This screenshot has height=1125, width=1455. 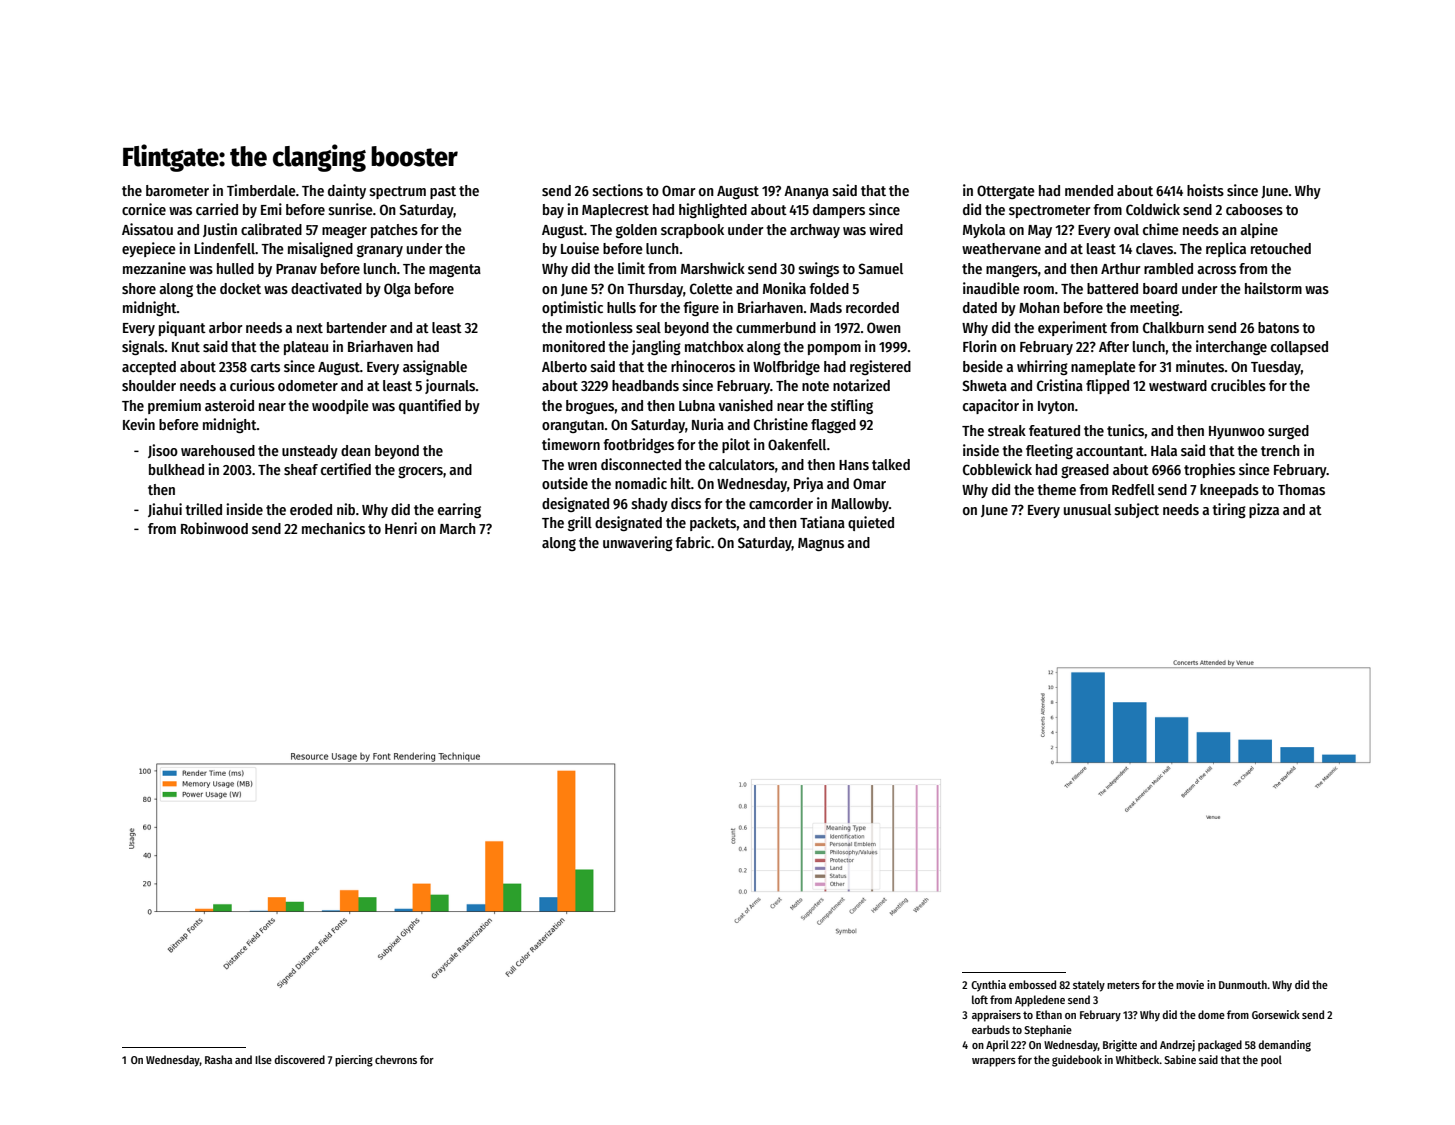 I want to click on tiring, so click(x=1229, y=510).
